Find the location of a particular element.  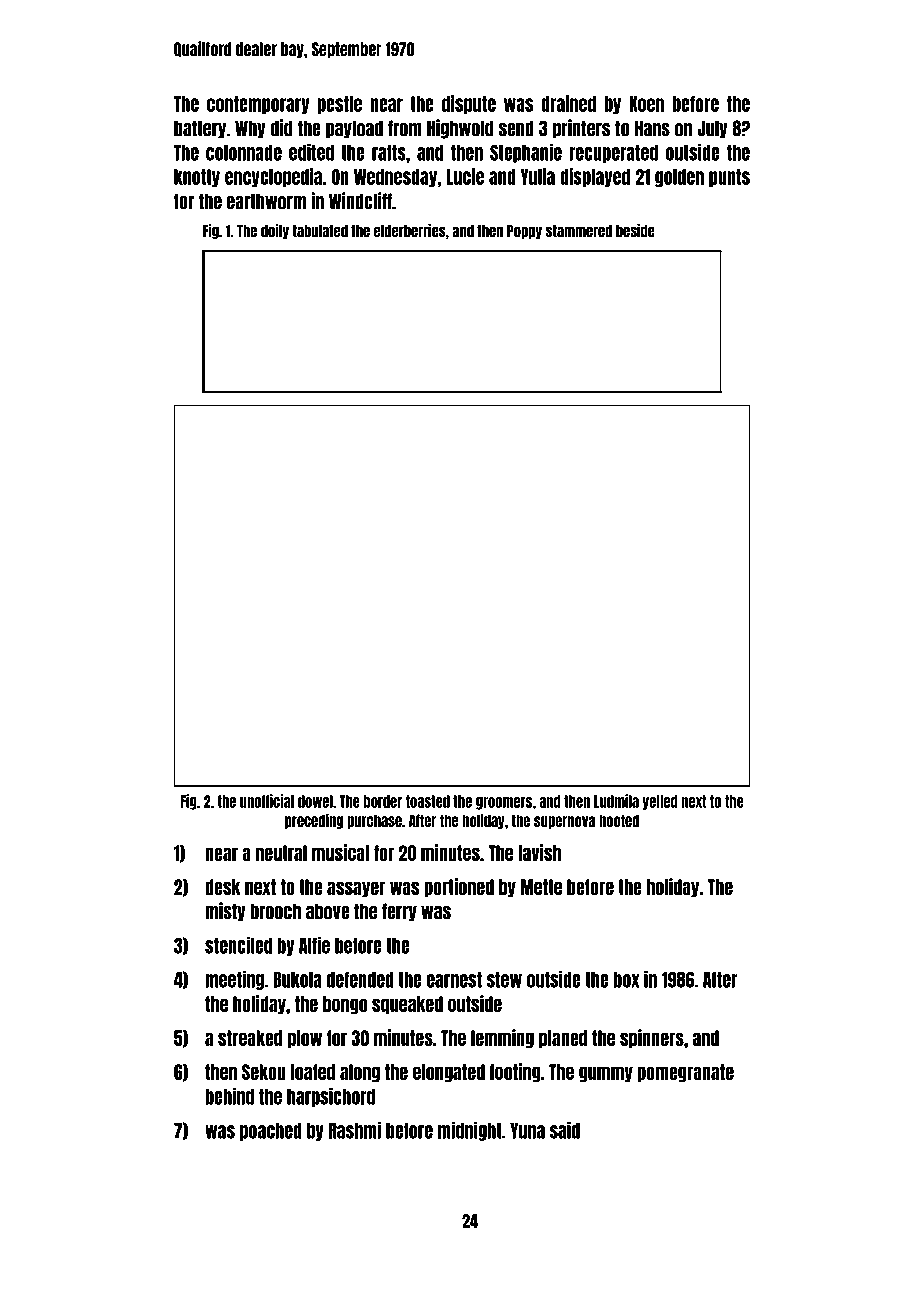

Ludmila is located at coordinates (616, 801).
